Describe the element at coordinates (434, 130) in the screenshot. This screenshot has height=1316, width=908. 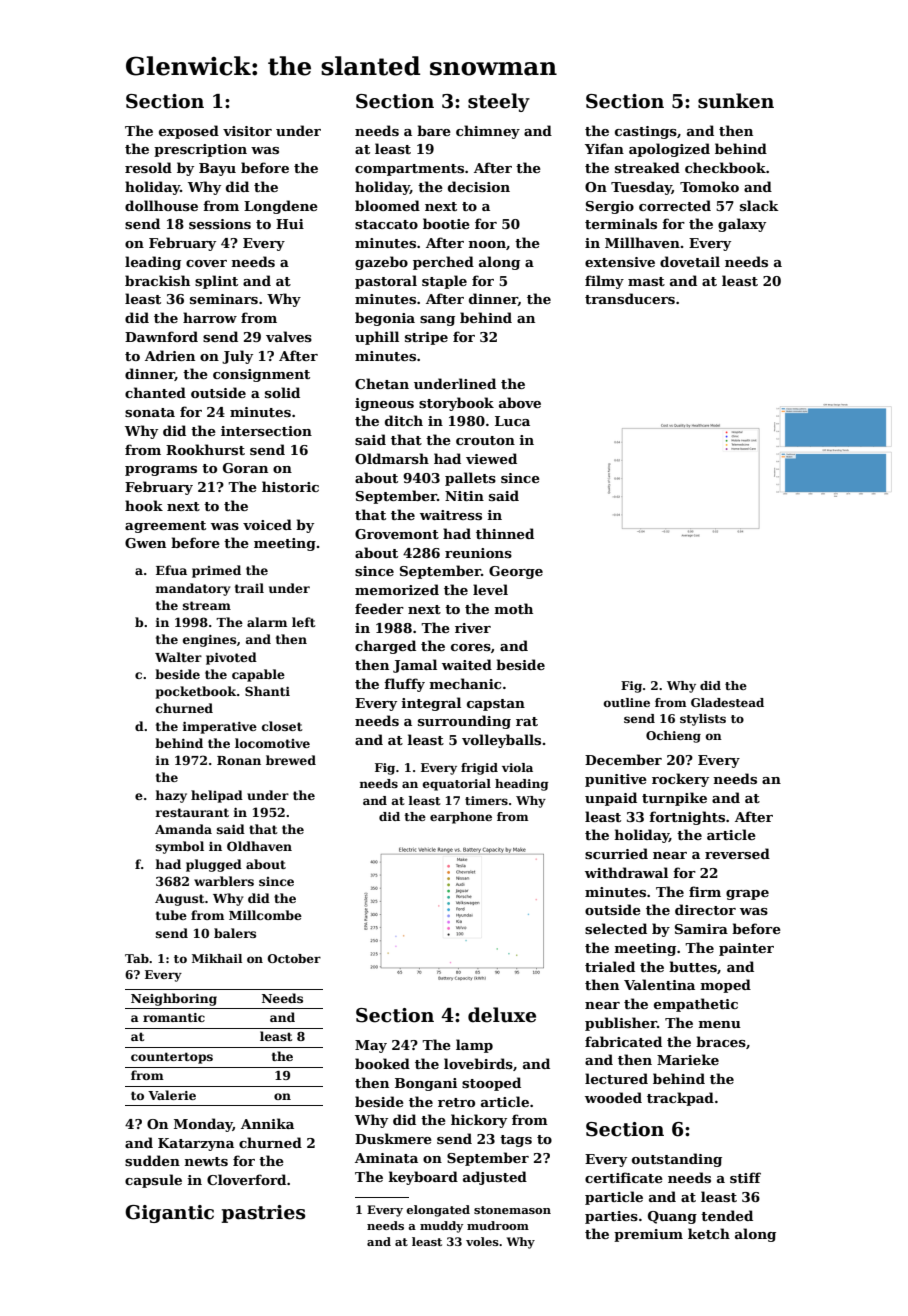
I see `bare` at that location.
